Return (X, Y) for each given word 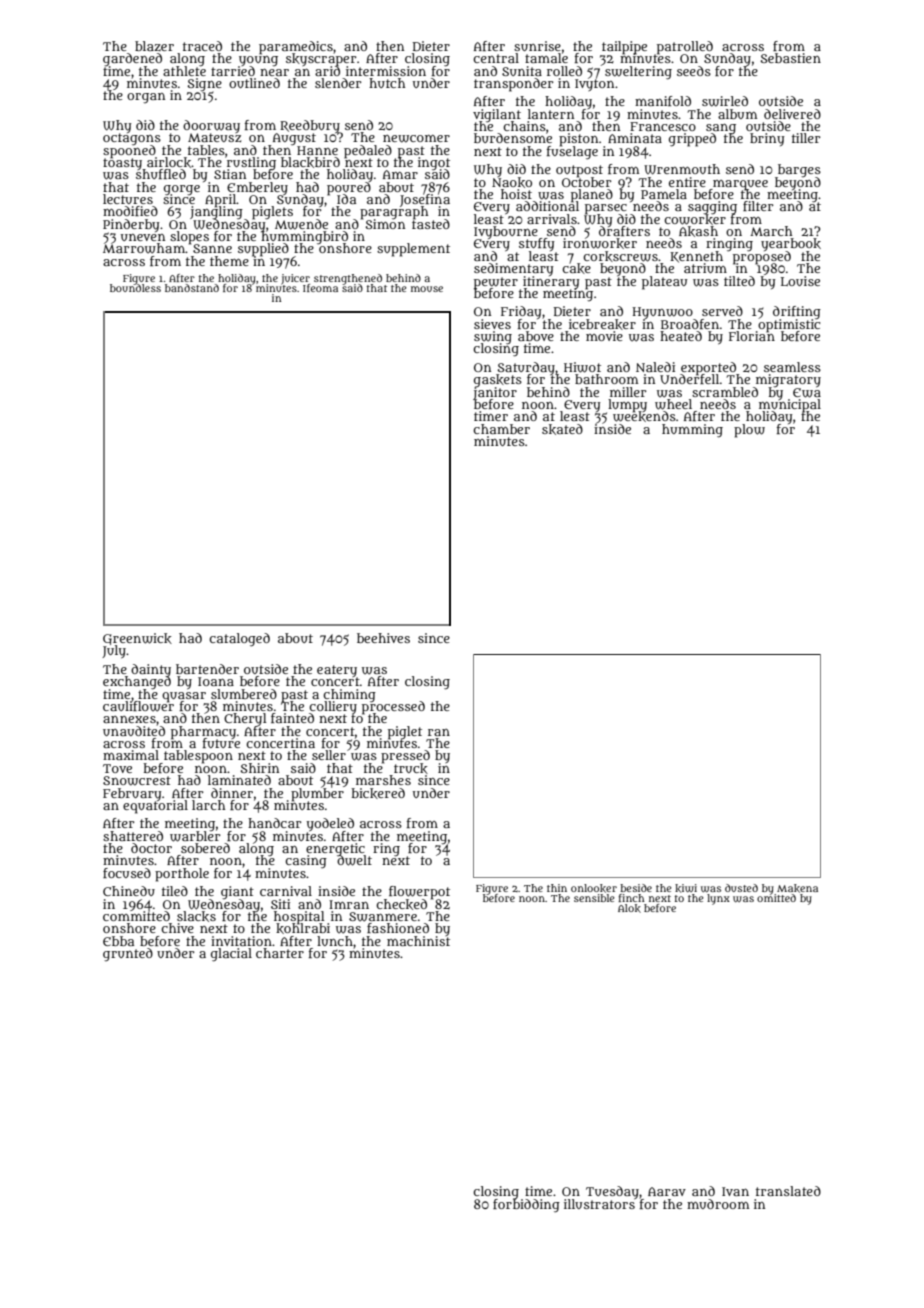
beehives (383, 638)
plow (749, 431)
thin (557, 888)
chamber (501, 429)
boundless (135, 288)
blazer (154, 46)
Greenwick (137, 639)
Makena (797, 888)
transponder (513, 85)
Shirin (259, 768)
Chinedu (129, 891)
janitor (495, 393)
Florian (752, 336)
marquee (740, 184)
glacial (231, 955)
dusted (741, 888)
